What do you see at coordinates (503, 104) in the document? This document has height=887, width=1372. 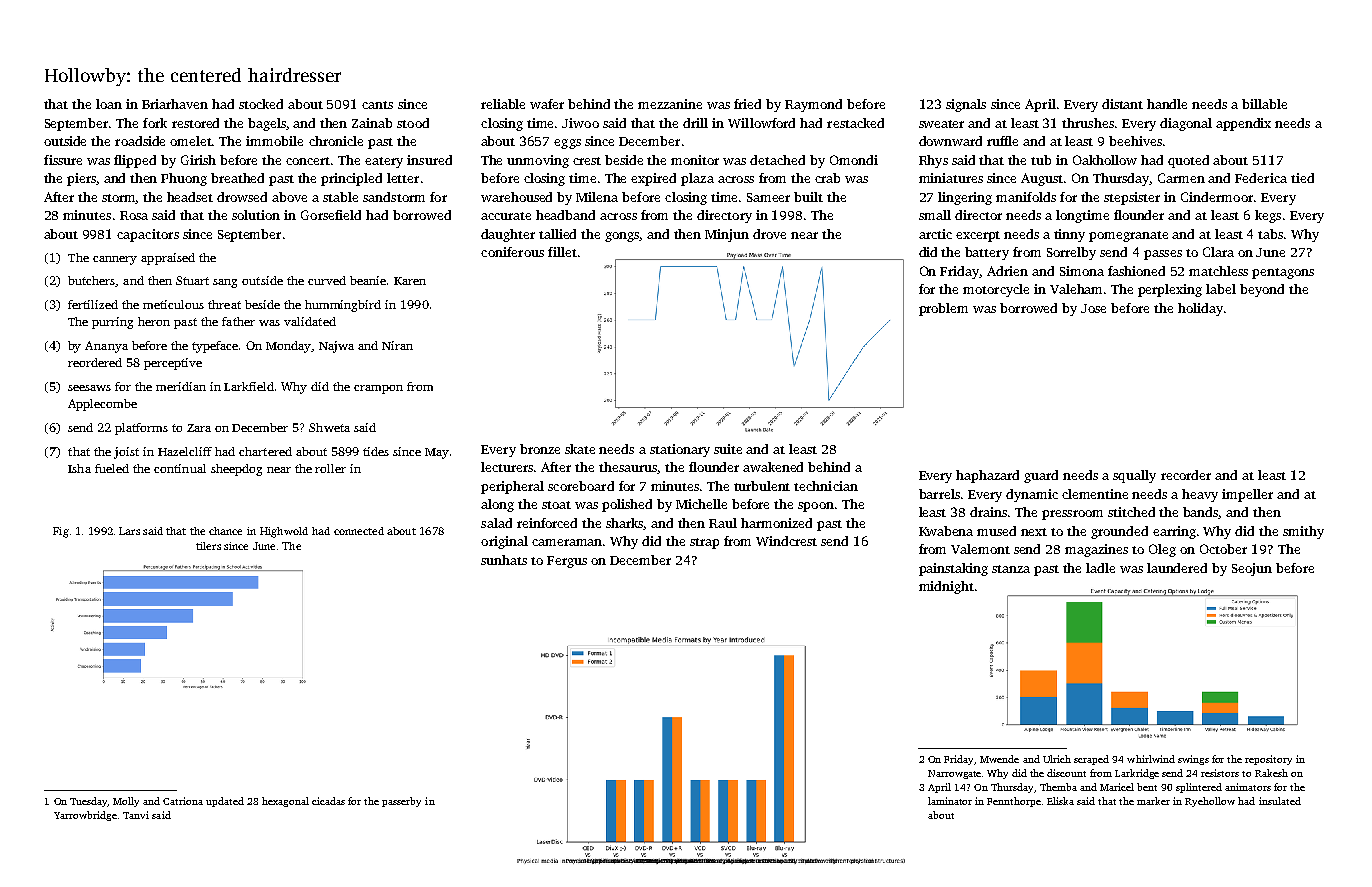 I see `reliable` at bounding box center [503, 104].
